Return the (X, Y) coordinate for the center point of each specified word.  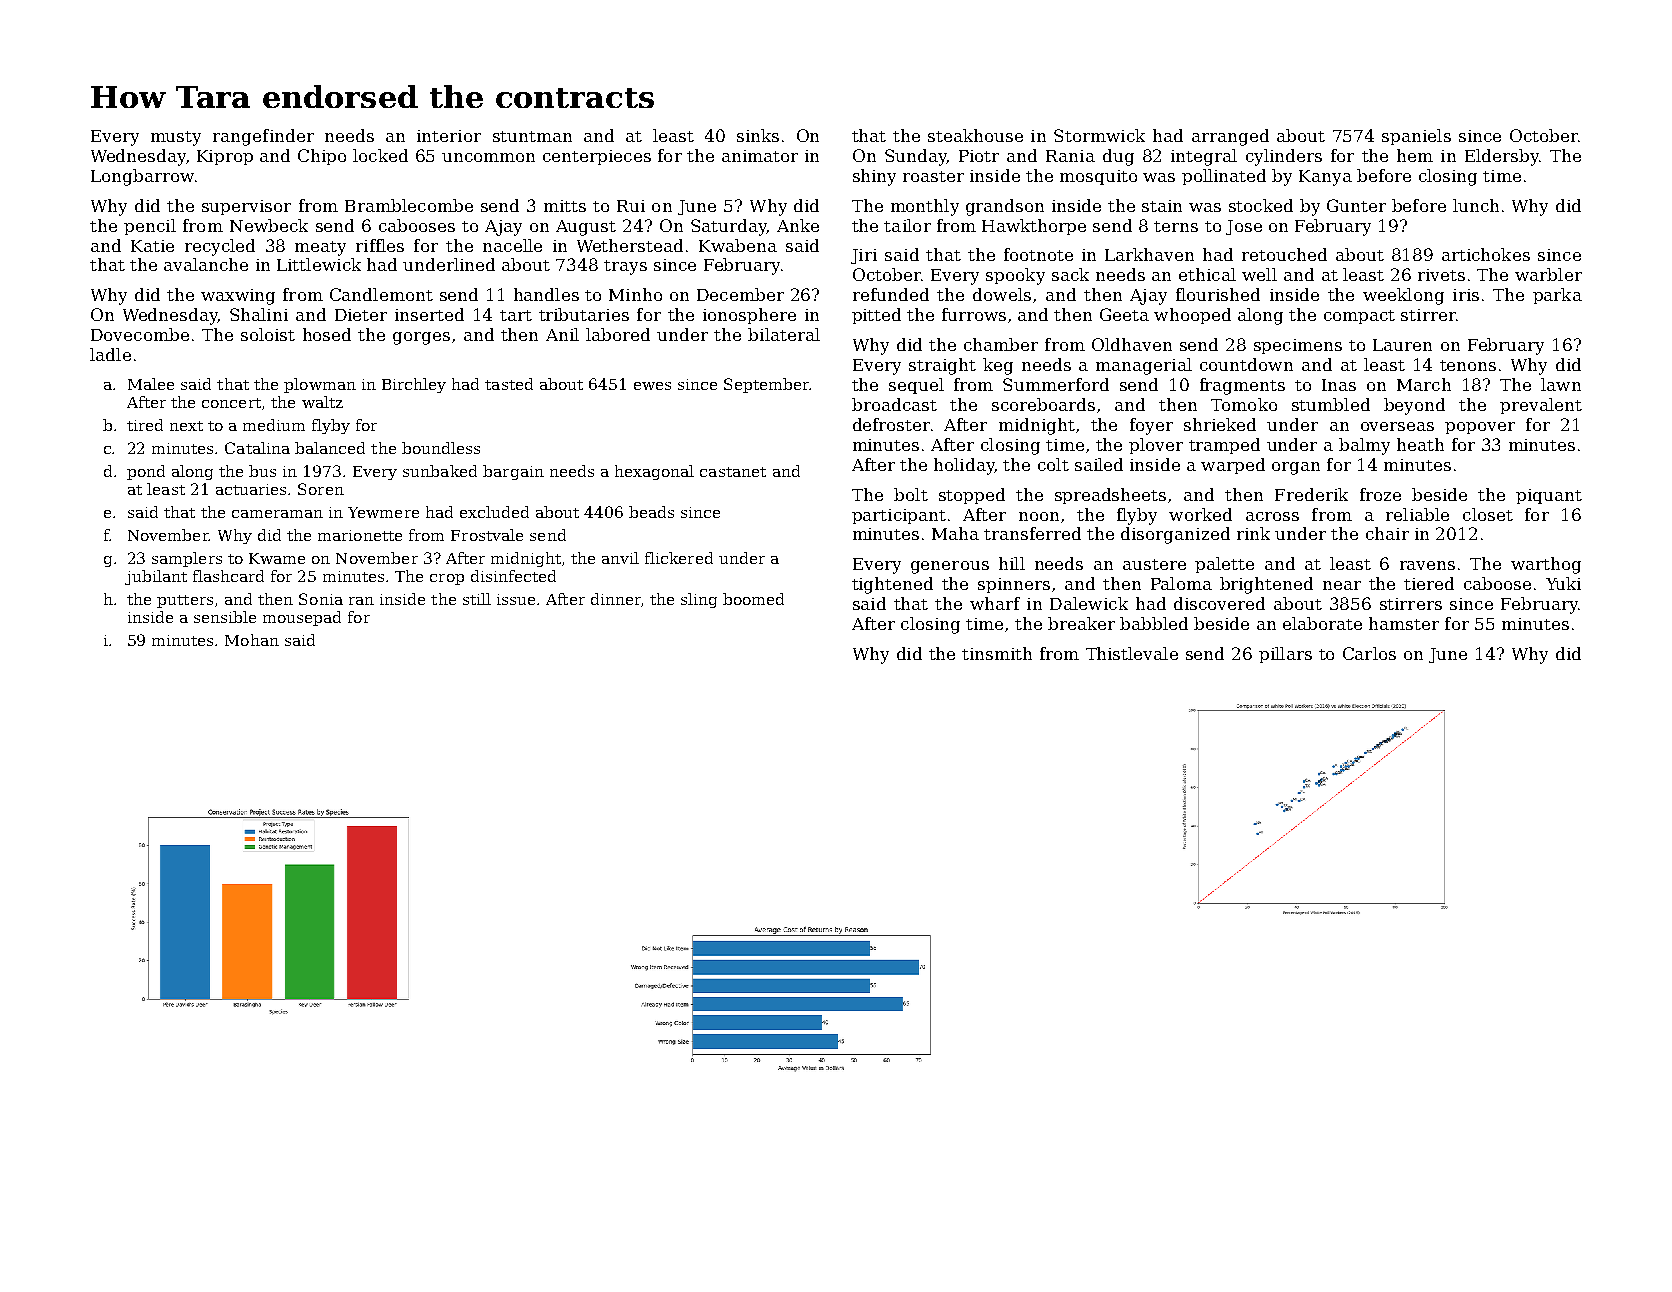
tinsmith (997, 653)
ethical (1207, 274)
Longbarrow (142, 177)
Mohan (252, 640)
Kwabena (738, 245)
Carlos (1369, 653)
